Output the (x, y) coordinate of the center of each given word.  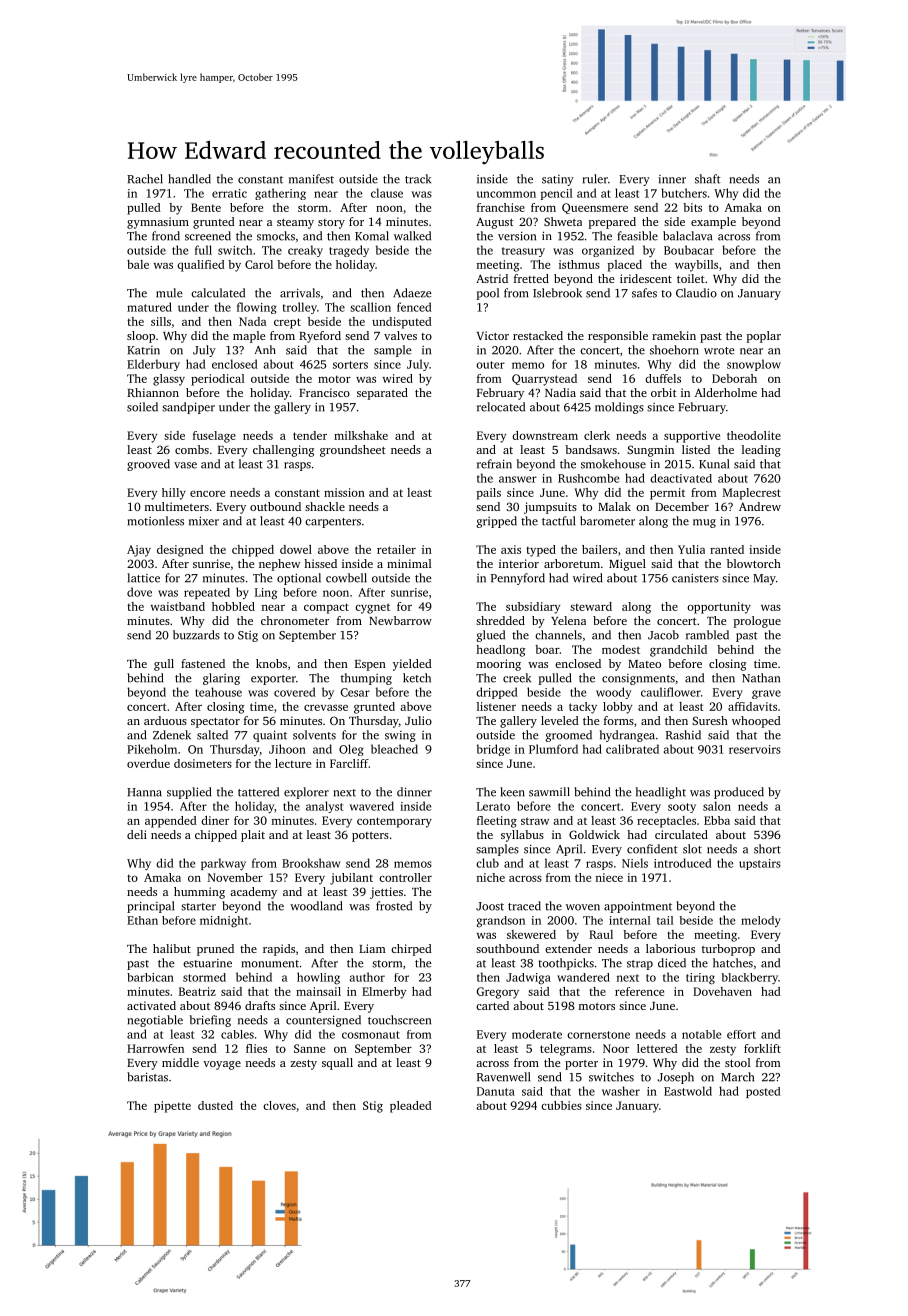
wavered (372, 806)
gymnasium (158, 223)
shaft (708, 179)
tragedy (349, 251)
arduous (165, 720)
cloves (279, 1105)
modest (621, 649)
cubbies (561, 1105)
